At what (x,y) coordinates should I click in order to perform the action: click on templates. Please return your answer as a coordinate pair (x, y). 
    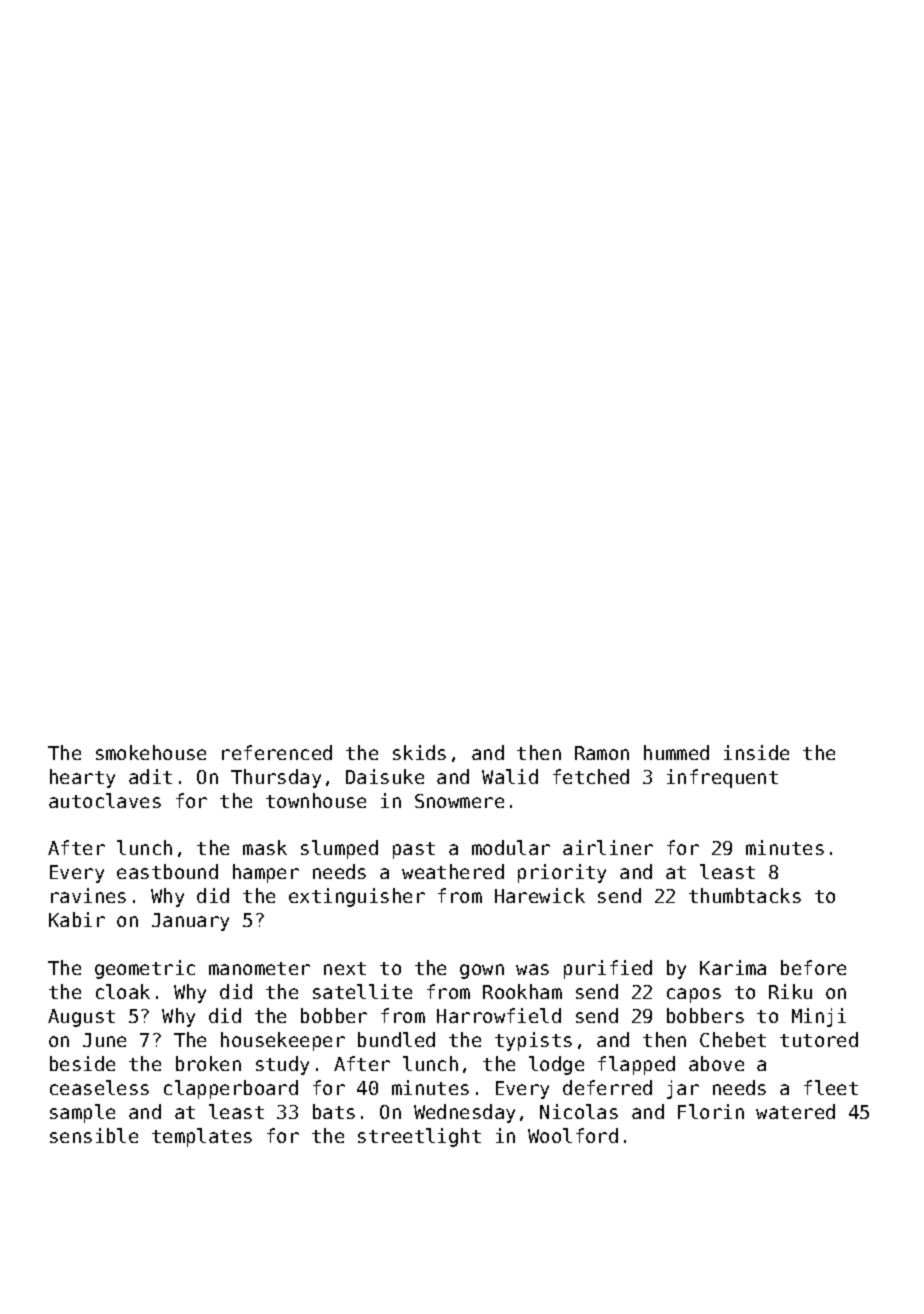
    Looking at the image, I should click on (202, 1137).
